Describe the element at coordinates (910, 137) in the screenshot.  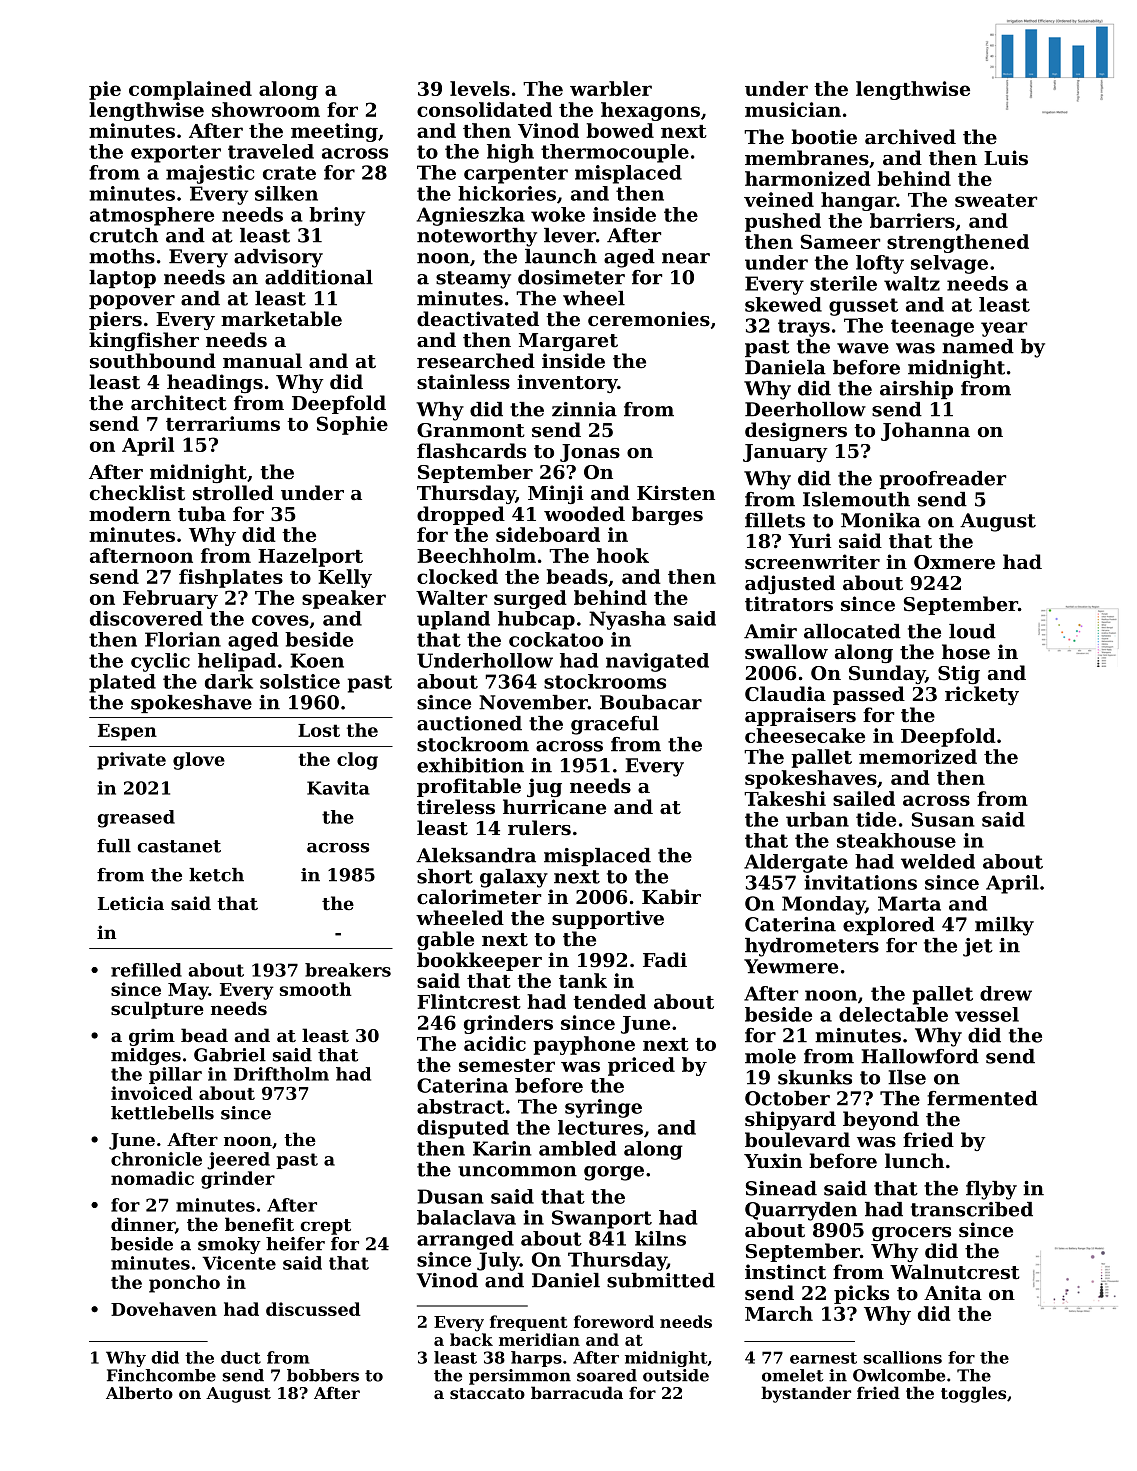
I see `archived` at that location.
